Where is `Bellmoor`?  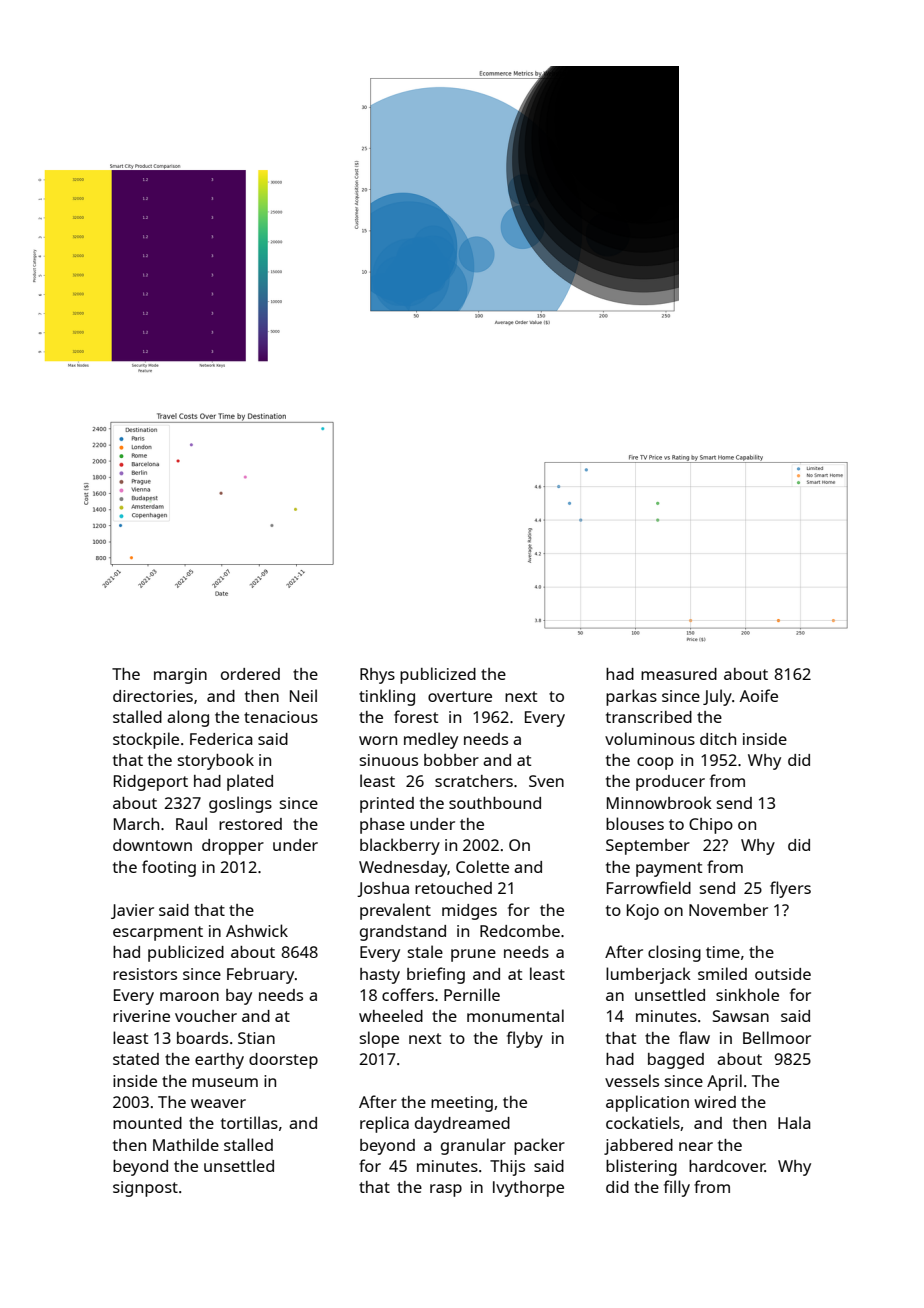 Bellmoor is located at coordinates (777, 1037).
